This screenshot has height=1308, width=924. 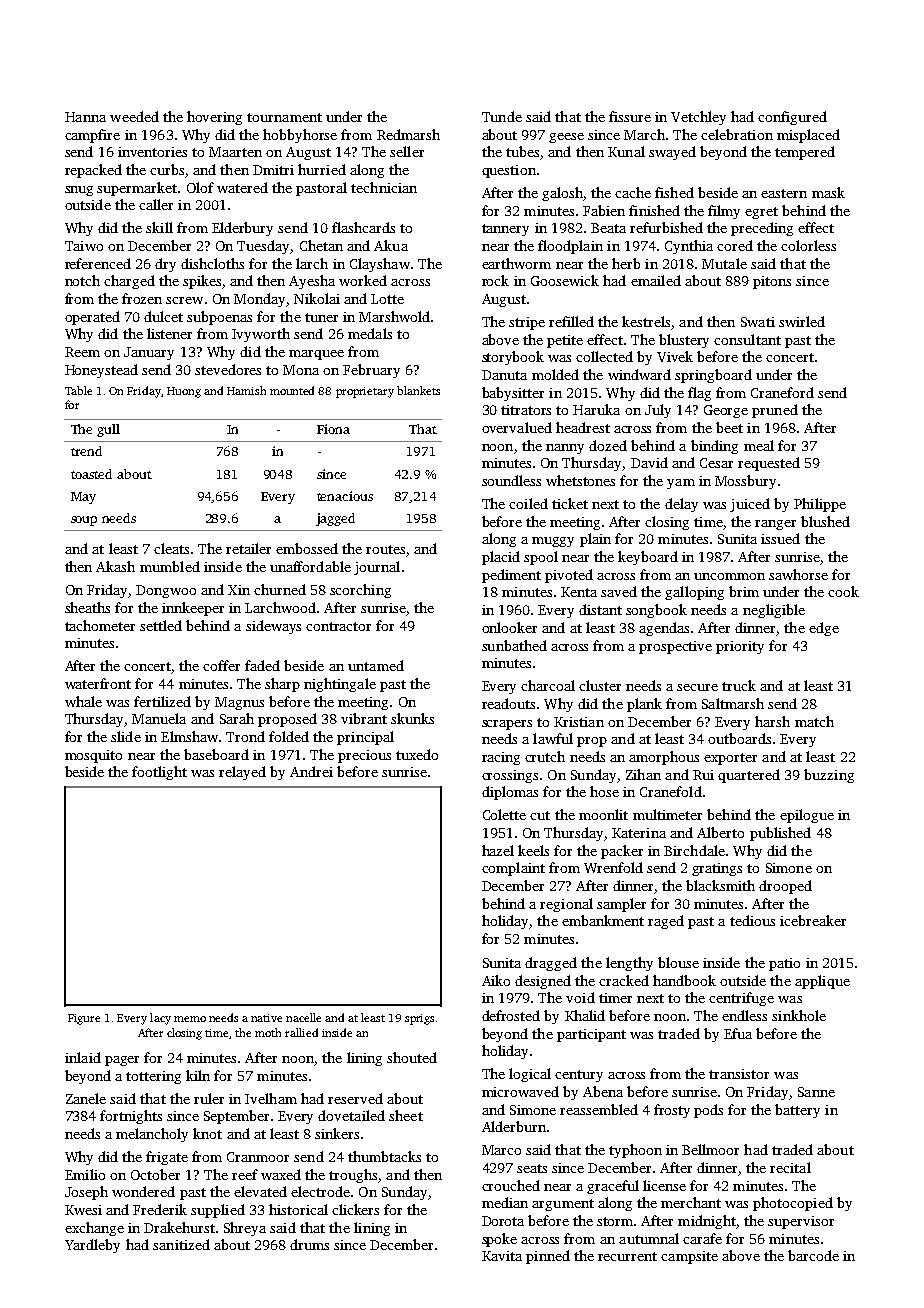 I want to click on onlooker, so click(x=509, y=627).
